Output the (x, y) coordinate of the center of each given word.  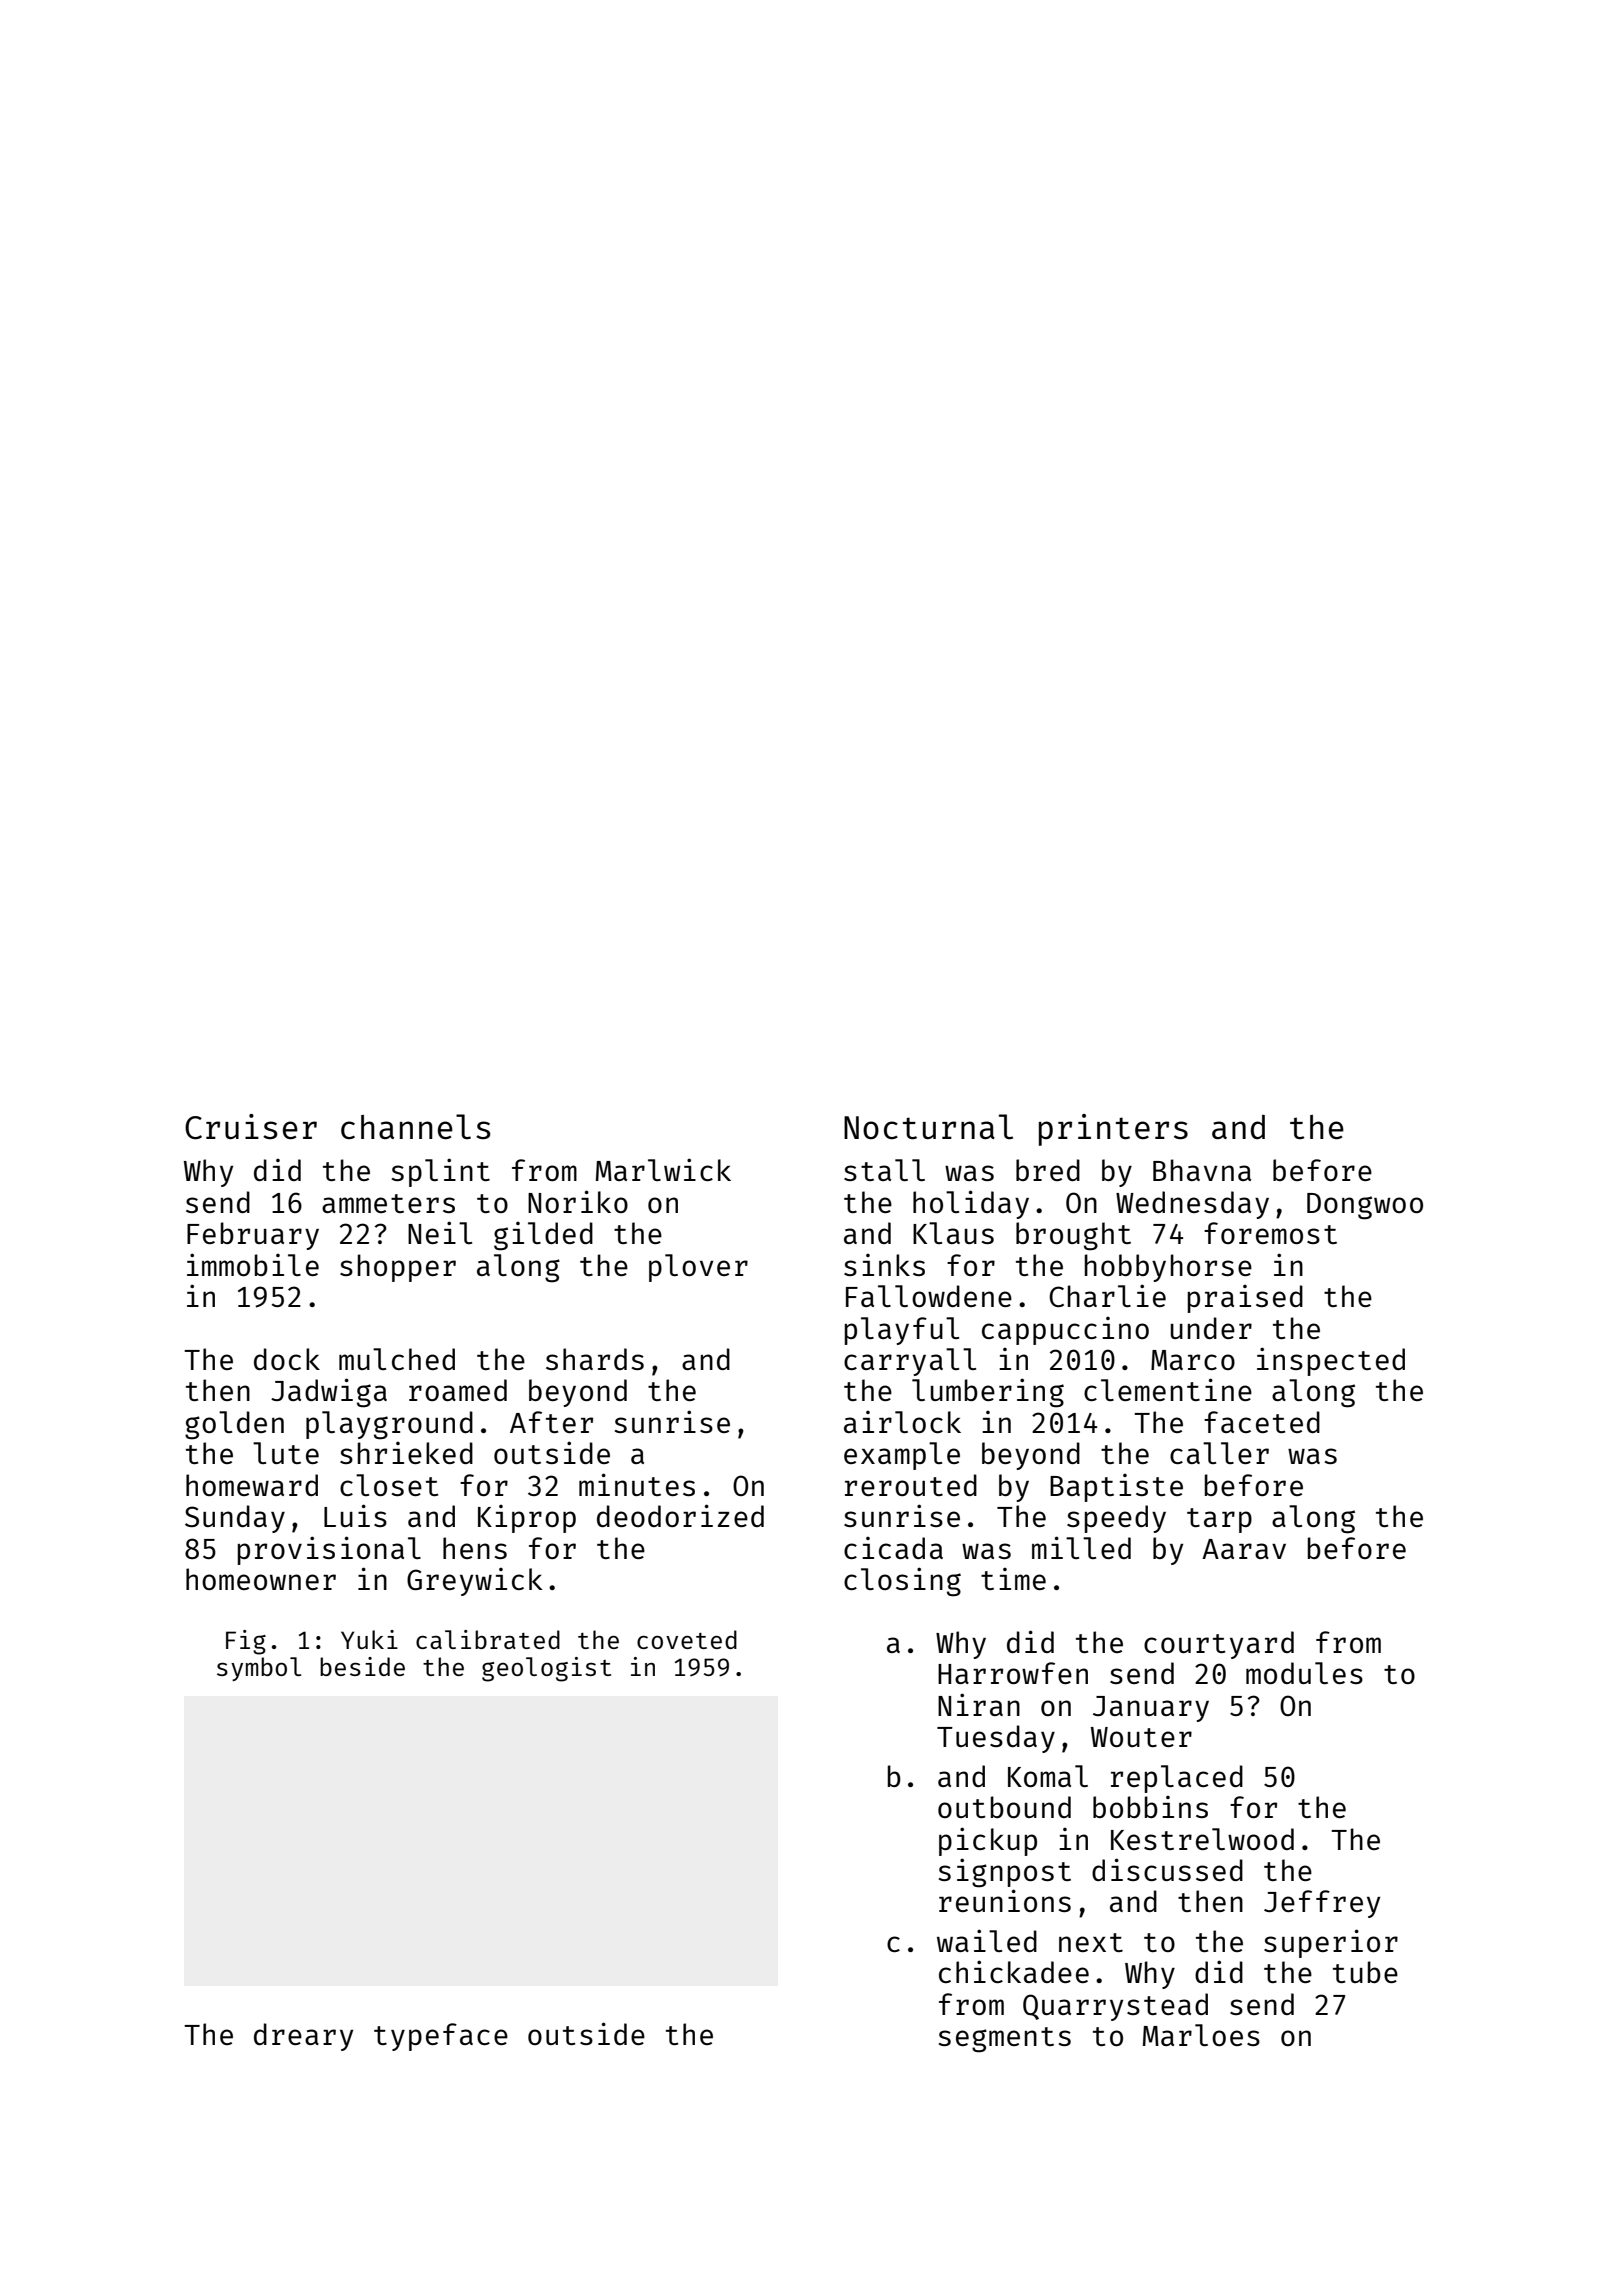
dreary (303, 2037)
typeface (441, 2037)
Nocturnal (928, 1127)
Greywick (475, 1582)
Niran (979, 1704)
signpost (1004, 1873)
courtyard (1219, 1645)
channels (416, 1127)
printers (1113, 1130)
